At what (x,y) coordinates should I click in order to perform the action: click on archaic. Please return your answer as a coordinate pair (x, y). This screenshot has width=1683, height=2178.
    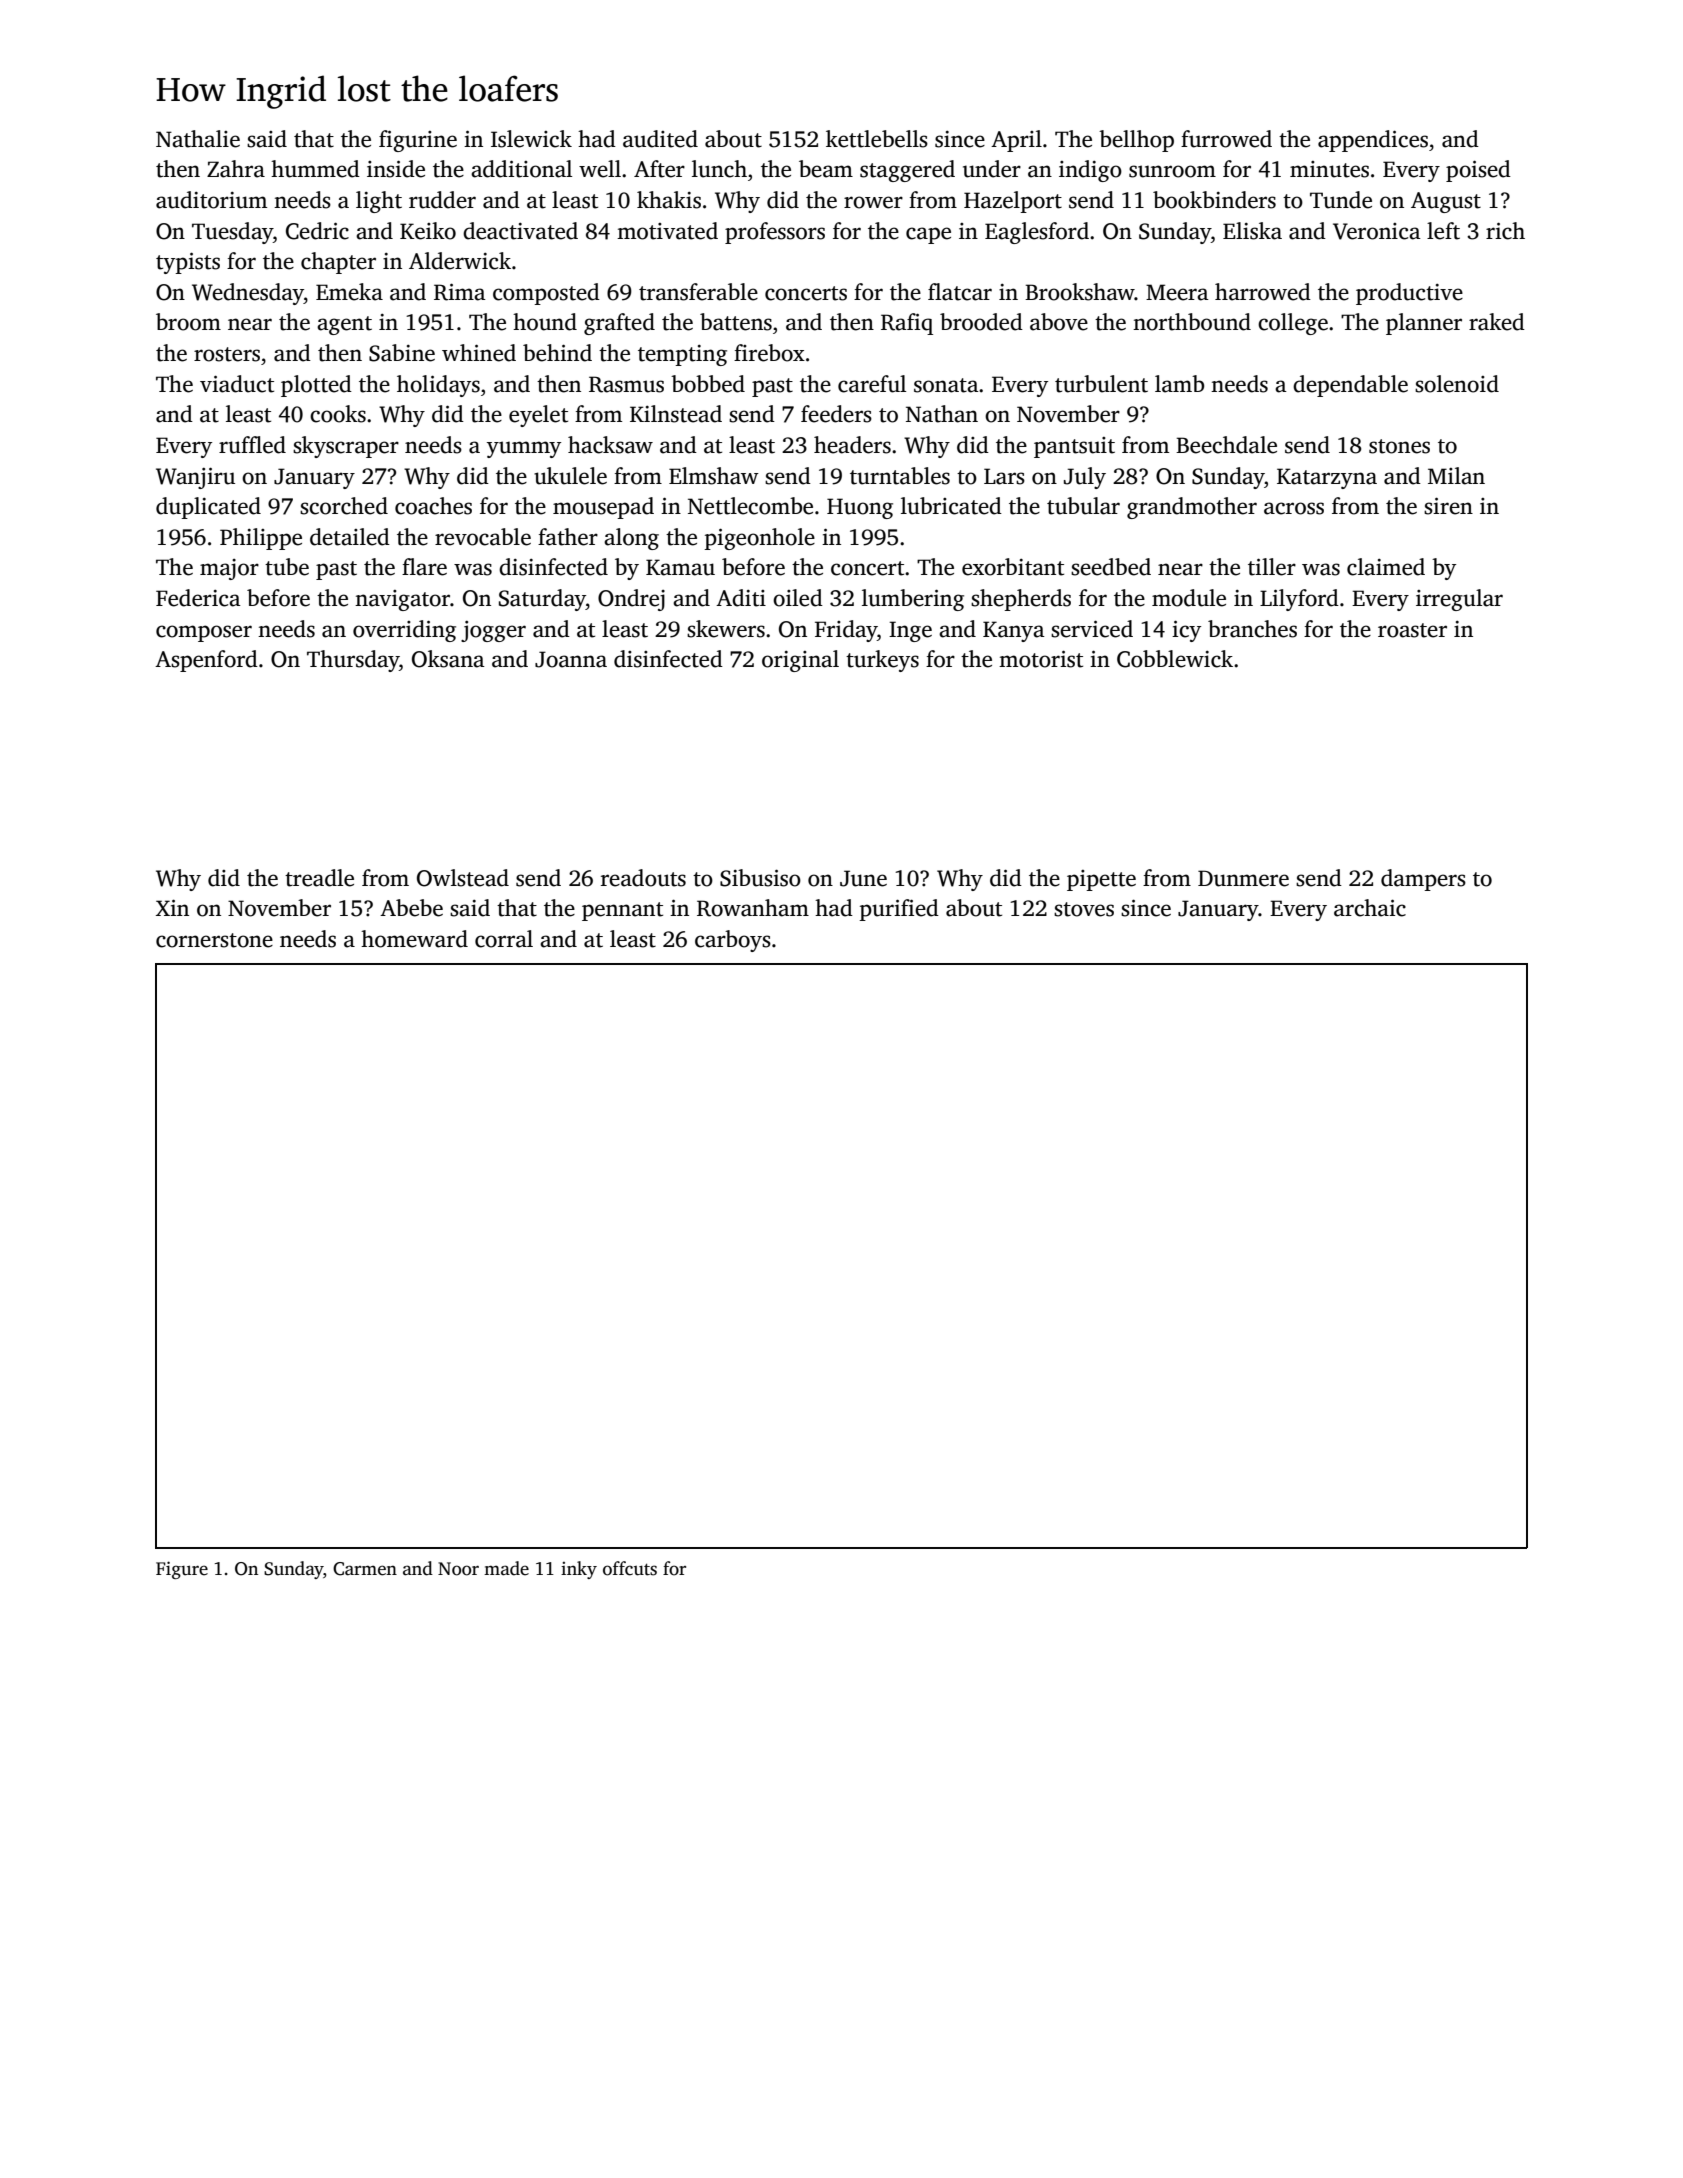
    Looking at the image, I should click on (1370, 908).
